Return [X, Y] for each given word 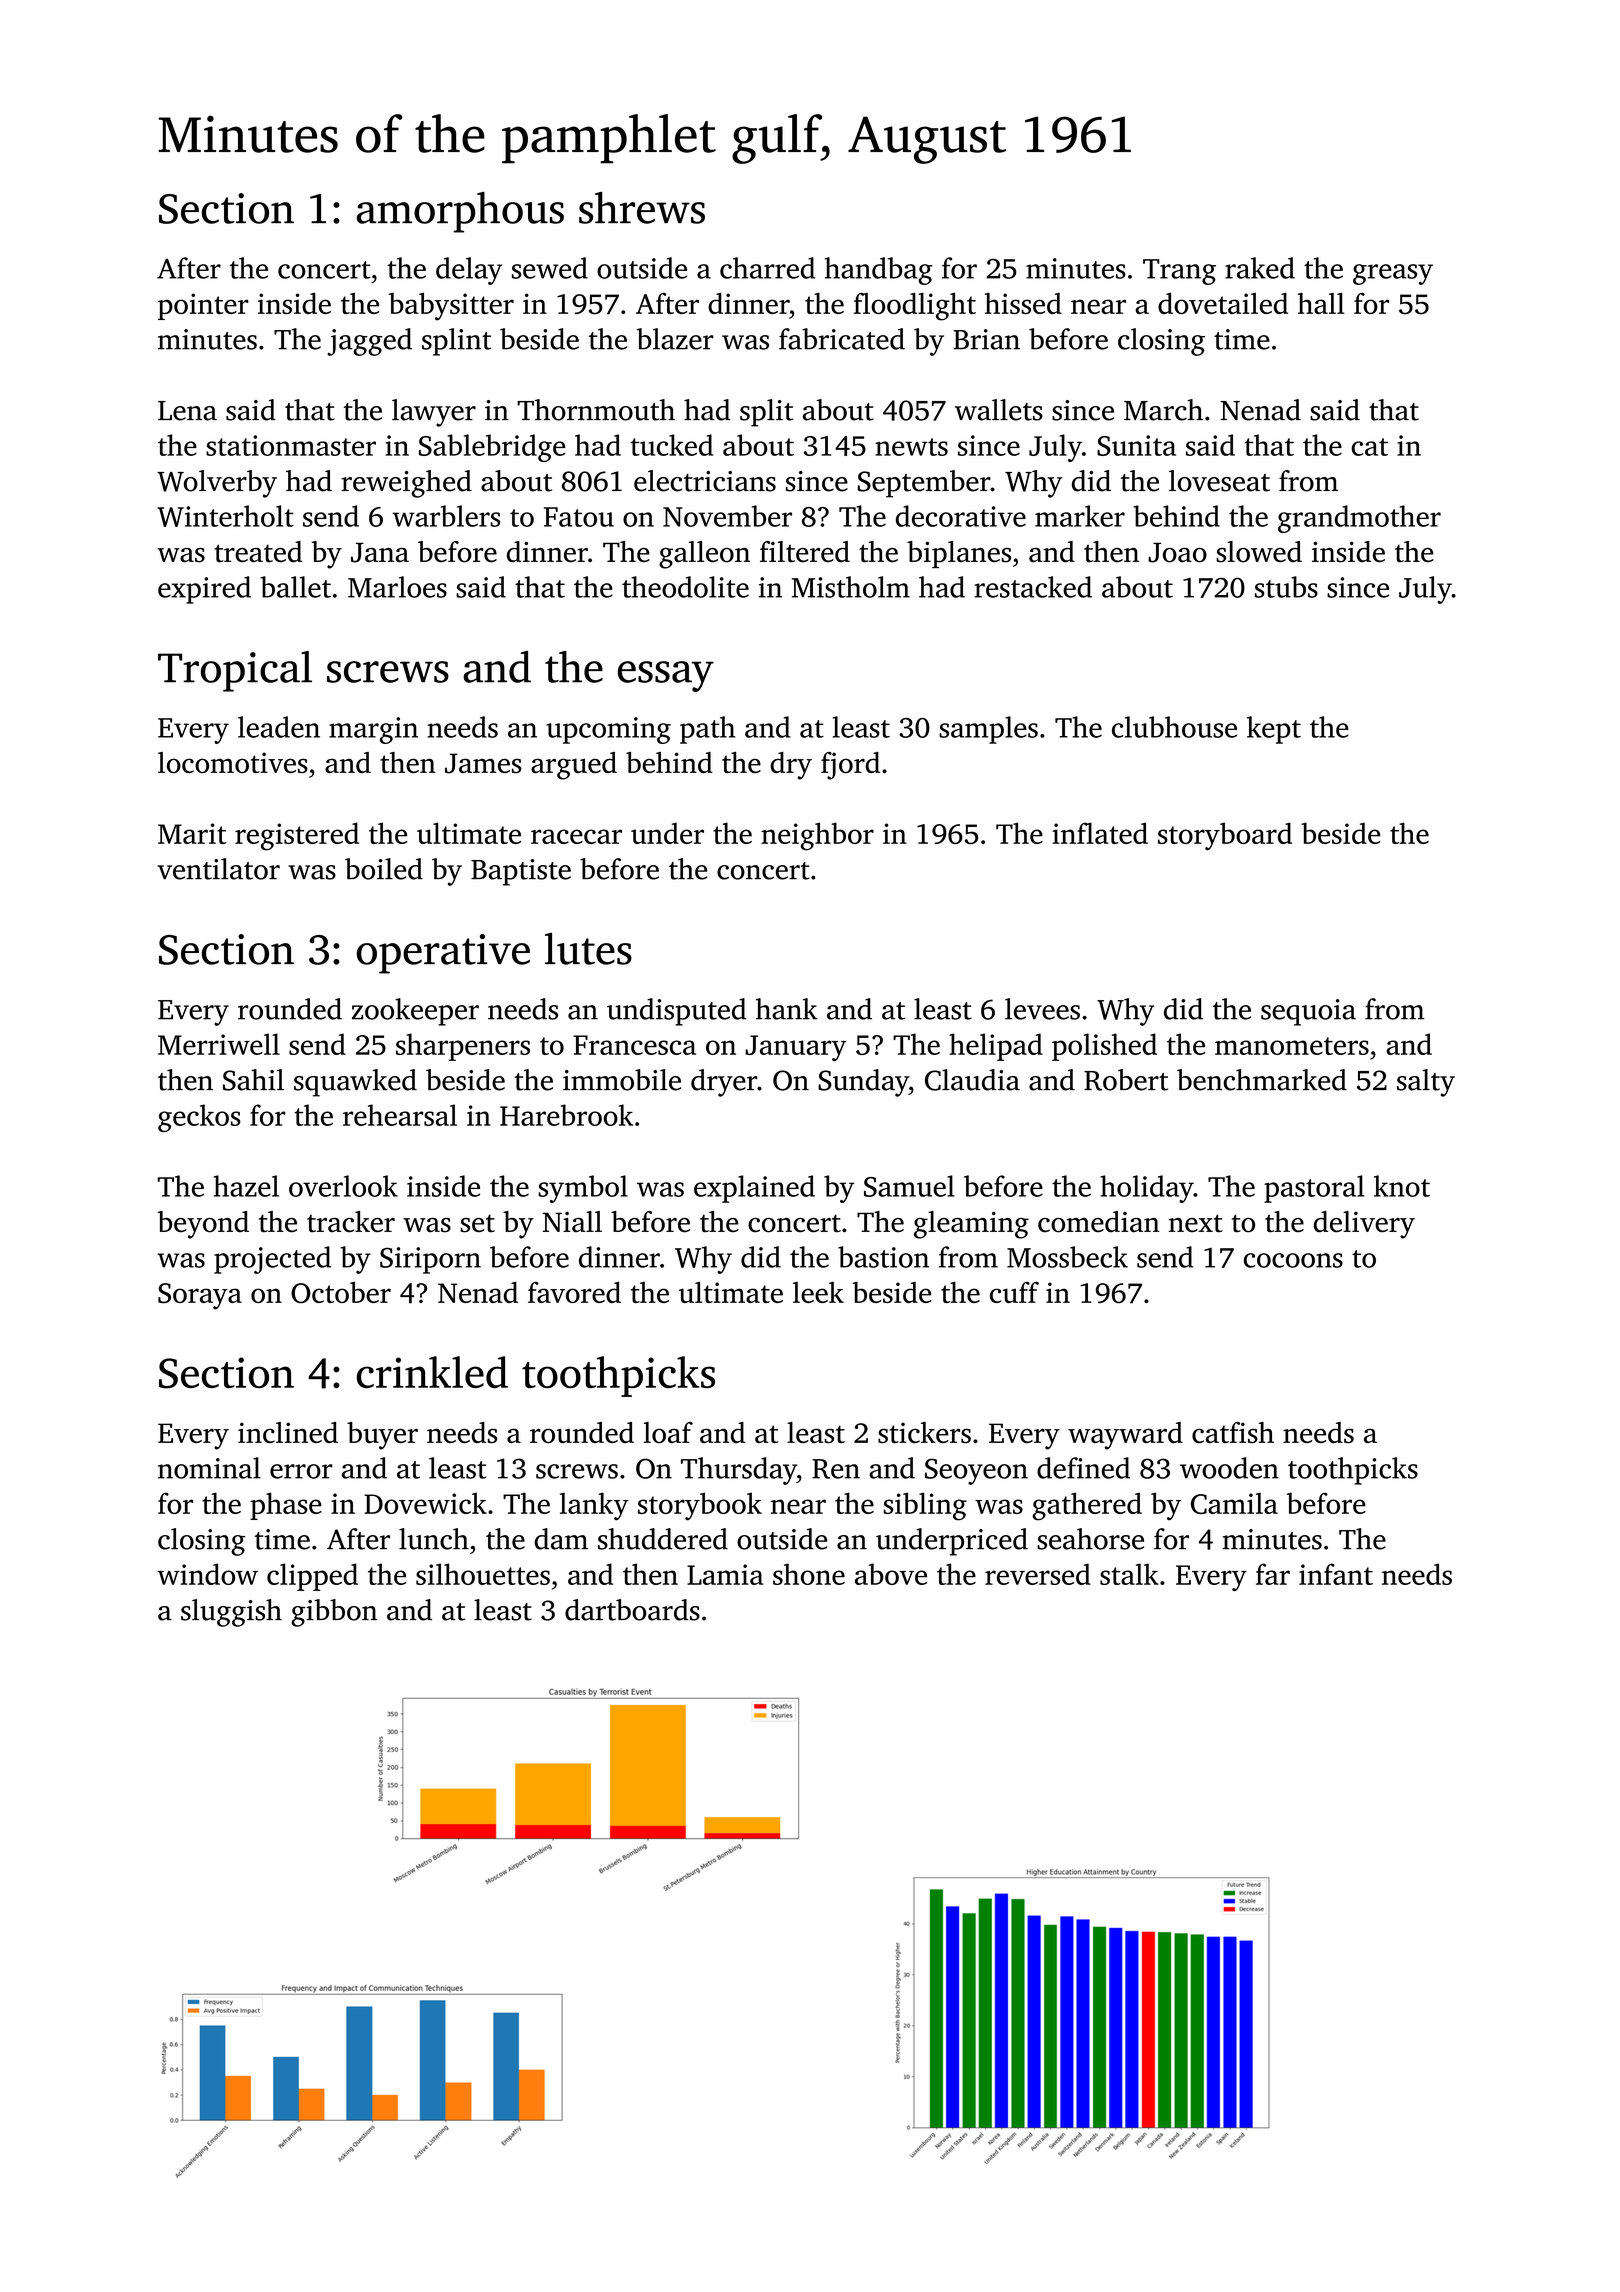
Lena [187, 411]
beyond [203, 1225]
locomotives [233, 762]
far [1273, 1574]
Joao [1177, 552]
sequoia [1308, 1012]
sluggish [231, 1613]
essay [666, 676]
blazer [675, 339]
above [891, 1574]
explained [754, 1189]
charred [767, 268]
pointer [203, 306]
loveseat [1219, 481]
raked [1260, 268]
